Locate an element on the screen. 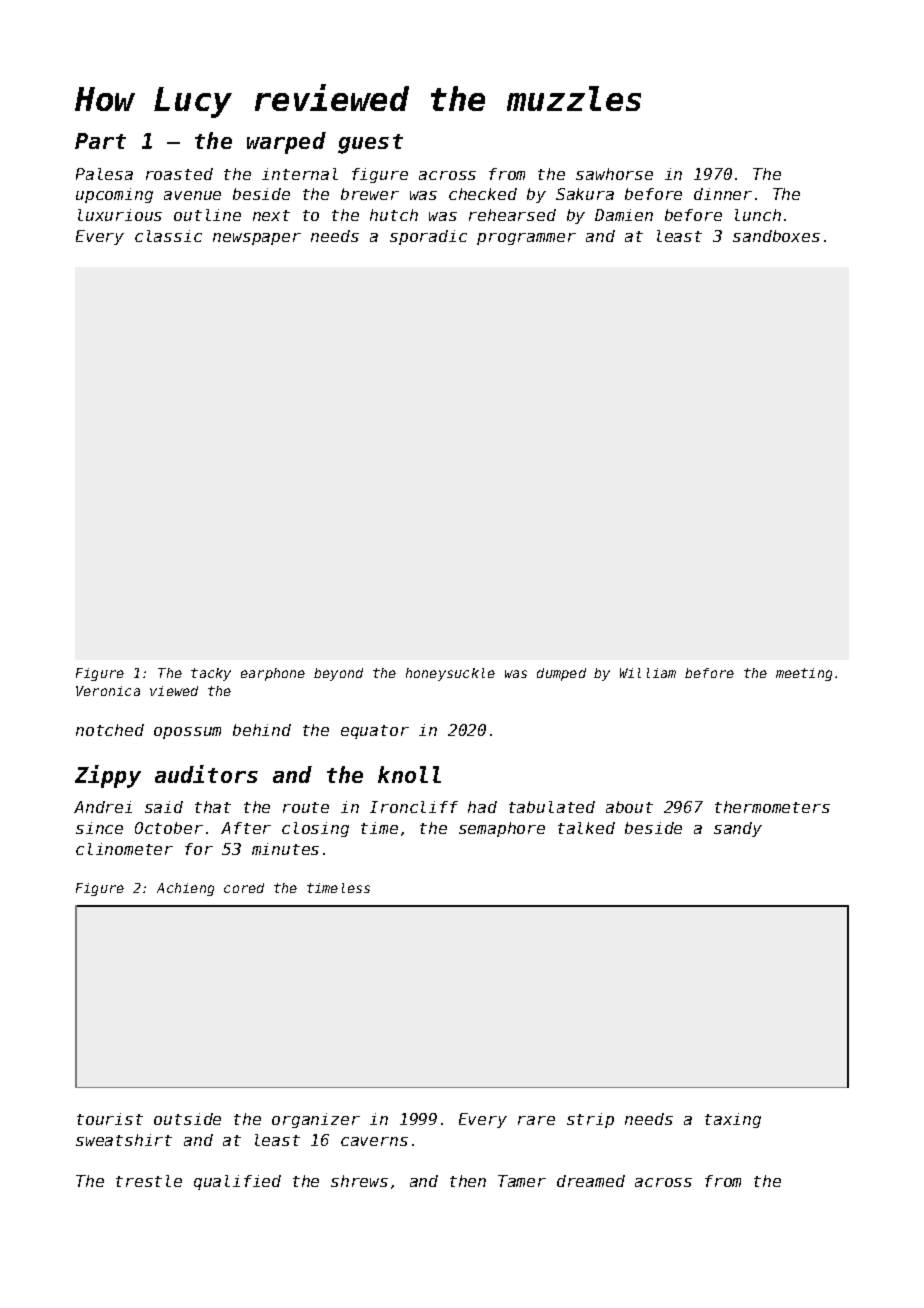 This screenshot has height=1308, width=924. said is located at coordinates (164, 807).
